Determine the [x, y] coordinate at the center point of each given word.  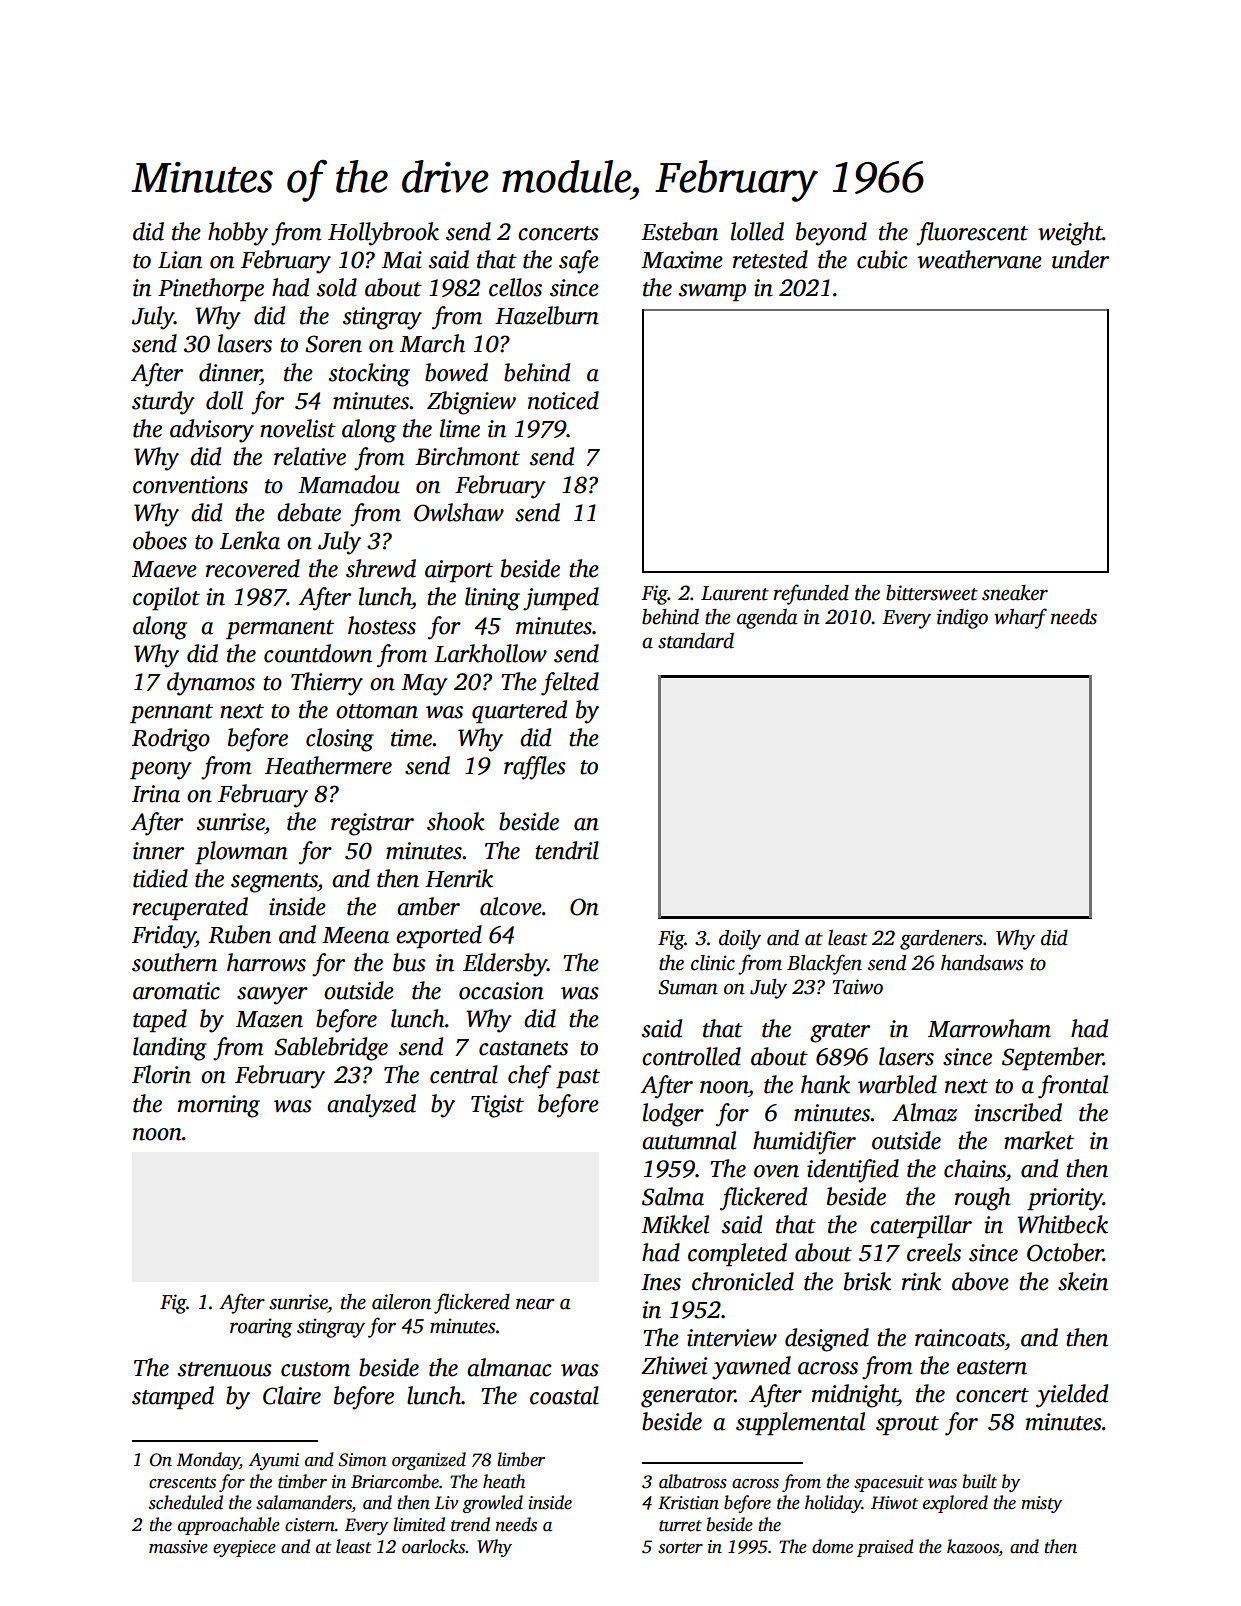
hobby [238, 234]
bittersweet [932, 593]
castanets [523, 1048]
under [1080, 259]
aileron [401, 1302]
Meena [355, 935]
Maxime [682, 260]
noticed [563, 400]
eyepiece [244, 1548]
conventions [190, 485]
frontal [1073, 1087]
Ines [661, 1282]
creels [934, 1252]
